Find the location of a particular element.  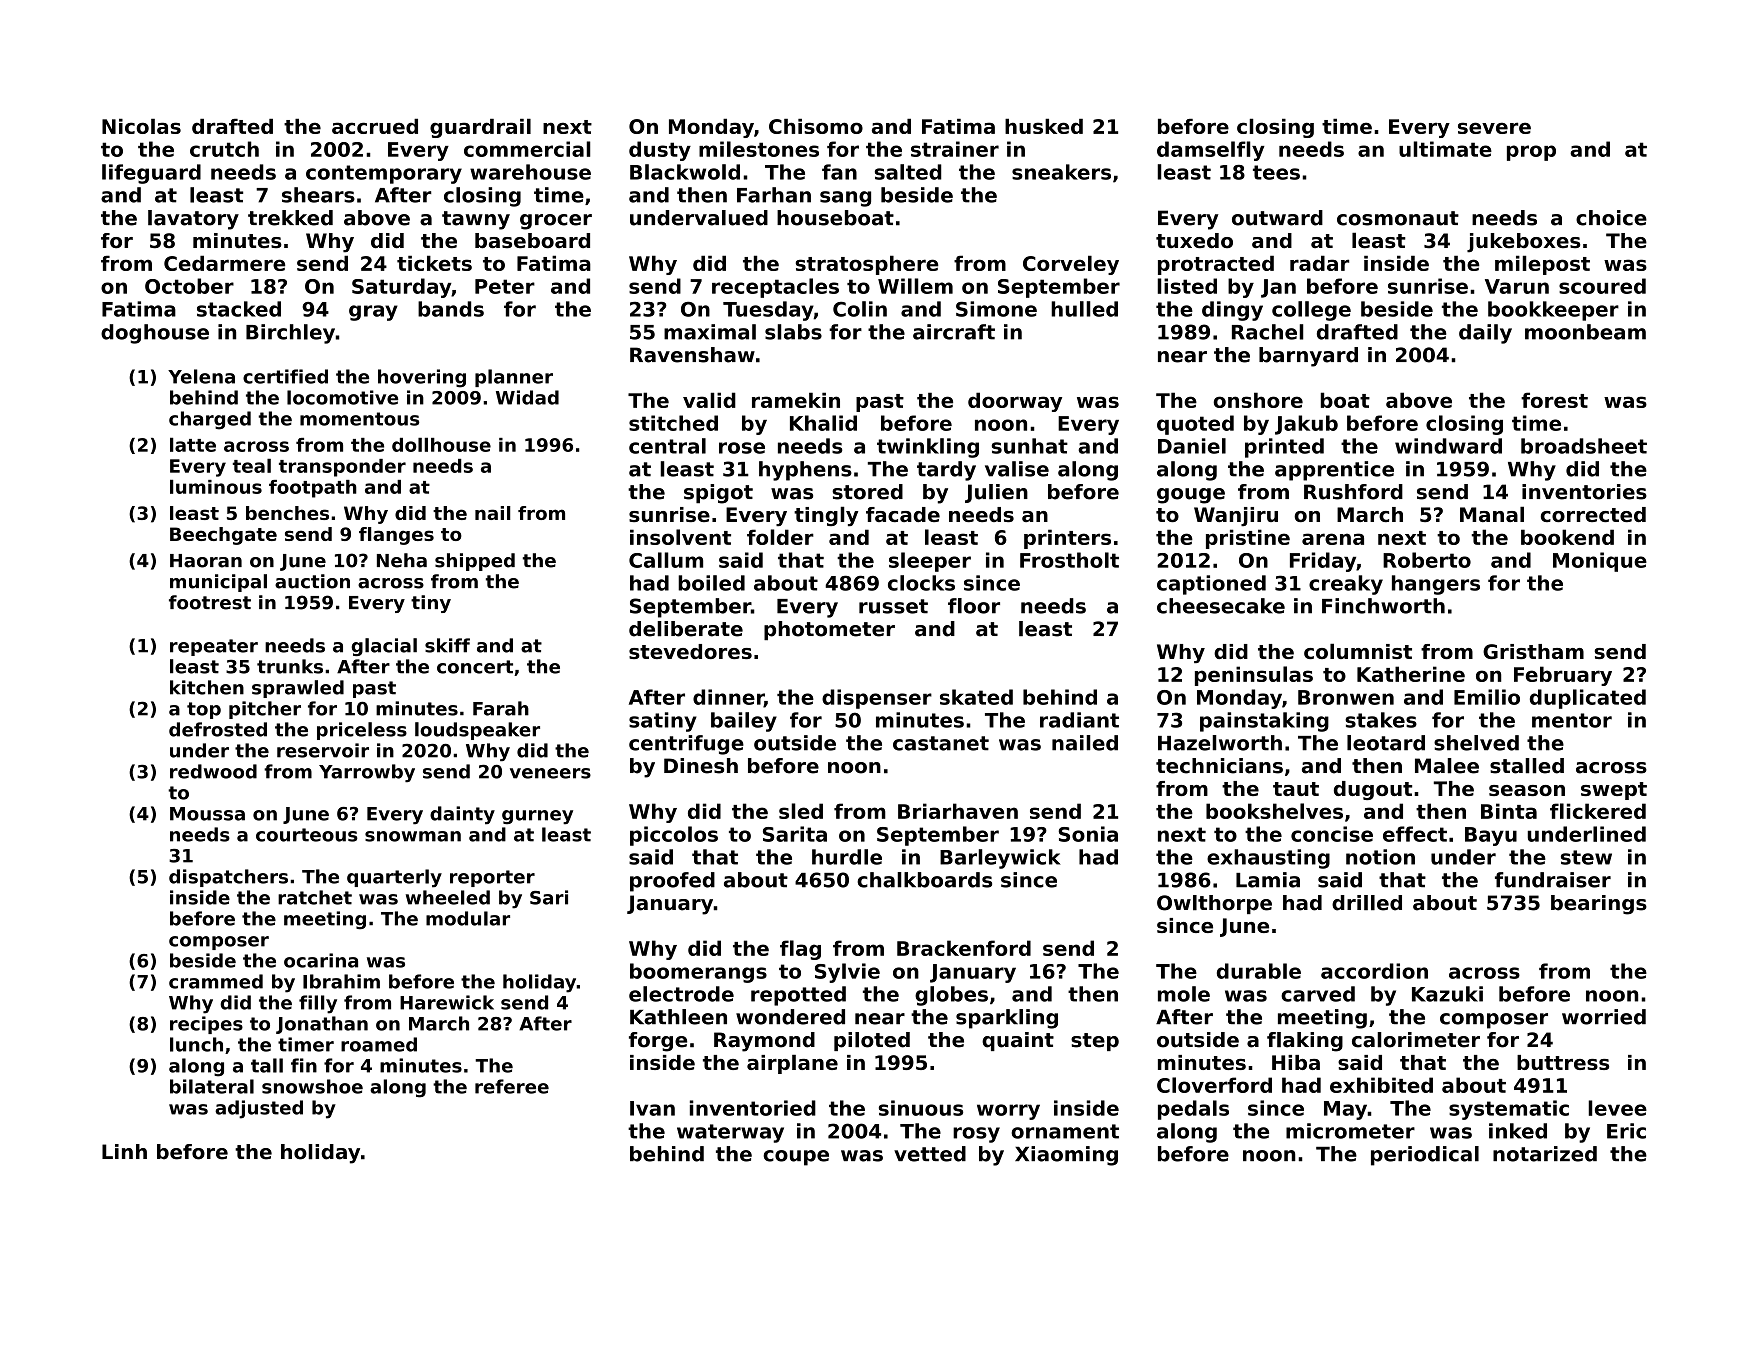

shipped is located at coordinates (475, 562).
